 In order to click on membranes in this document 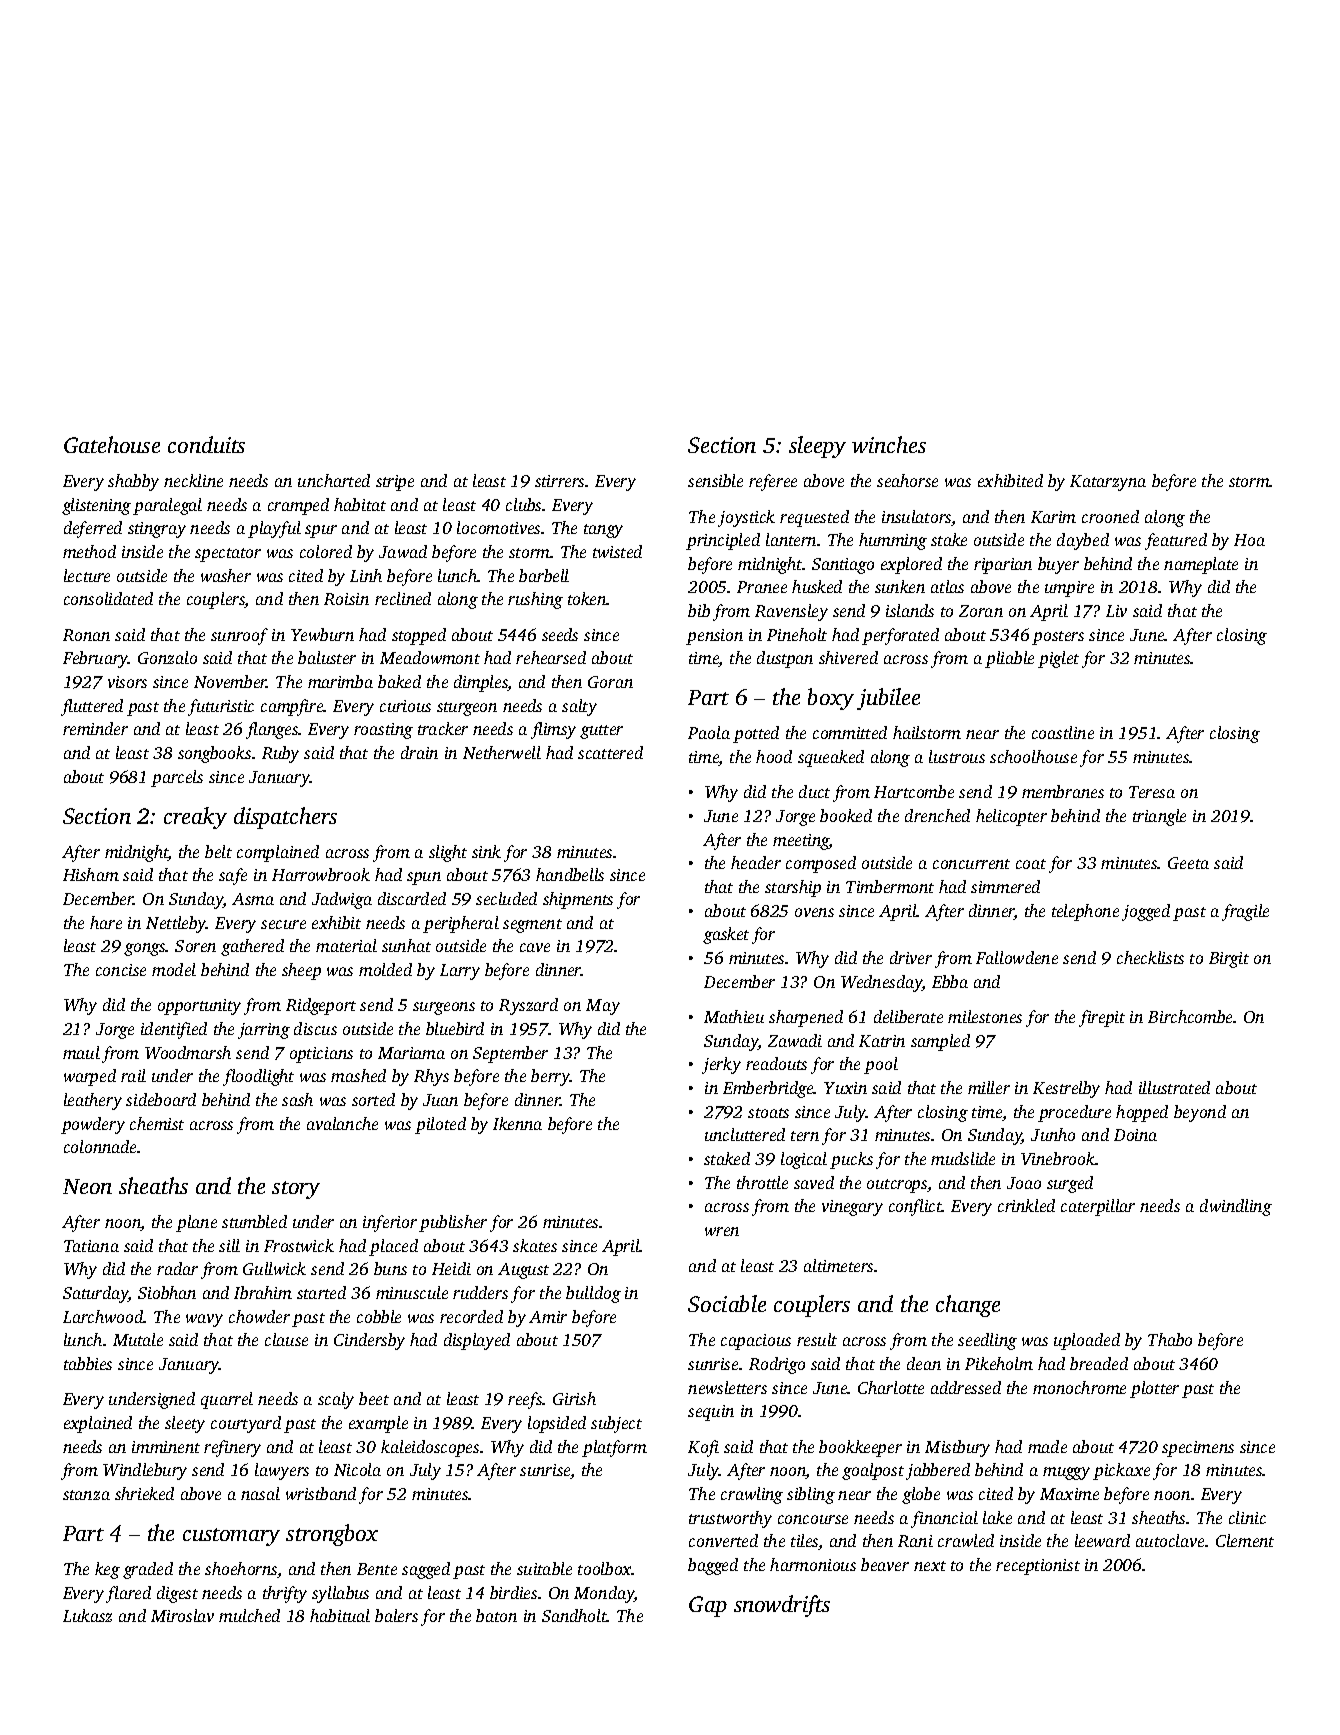, I will do `click(1063, 791)`.
